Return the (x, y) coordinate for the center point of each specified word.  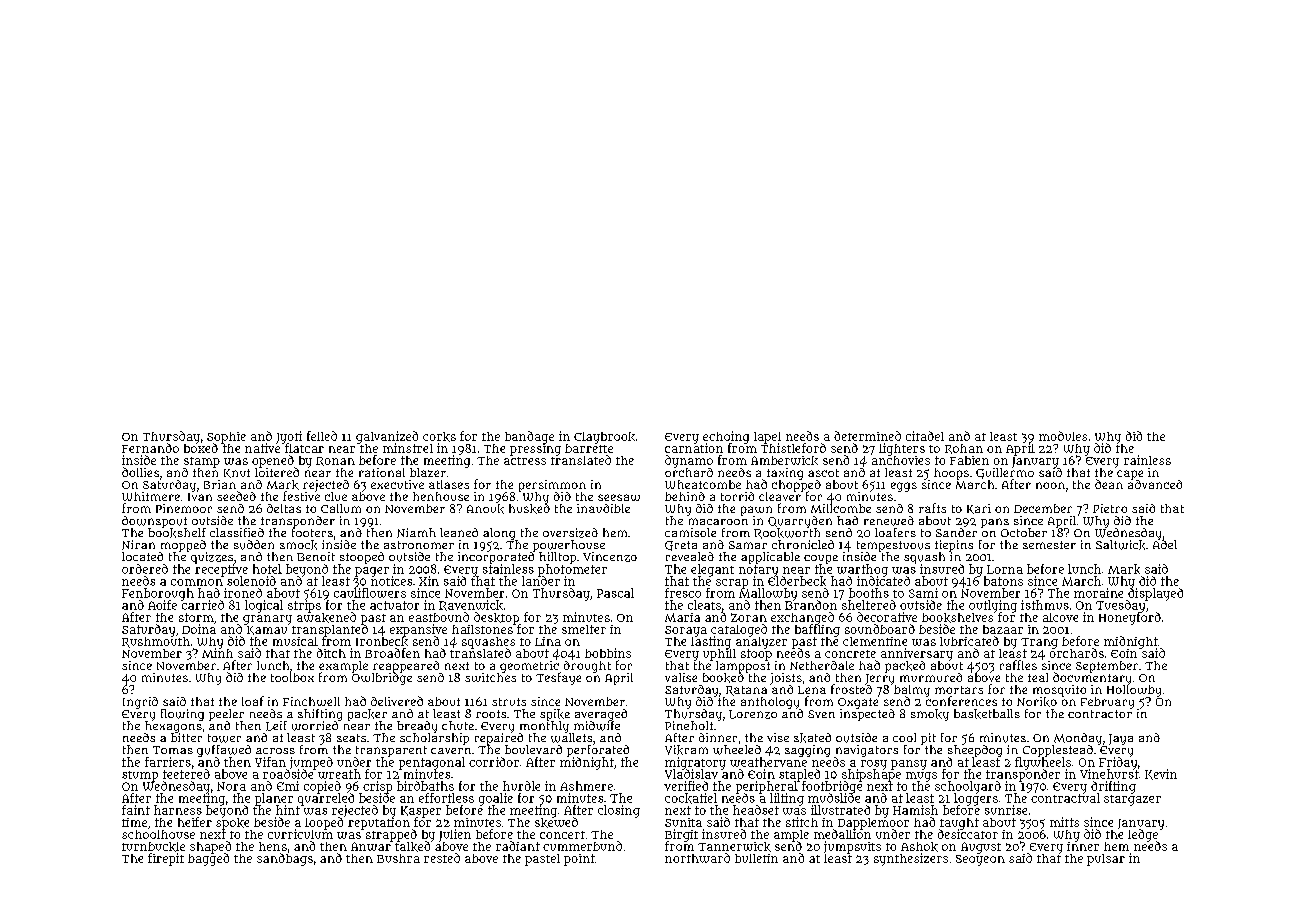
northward (697, 858)
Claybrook (604, 438)
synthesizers (911, 859)
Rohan (964, 449)
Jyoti (289, 437)
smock (298, 545)
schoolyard (968, 787)
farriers (168, 762)
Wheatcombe (703, 484)
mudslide (834, 798)
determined (867, 436)
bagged (208, 860)
